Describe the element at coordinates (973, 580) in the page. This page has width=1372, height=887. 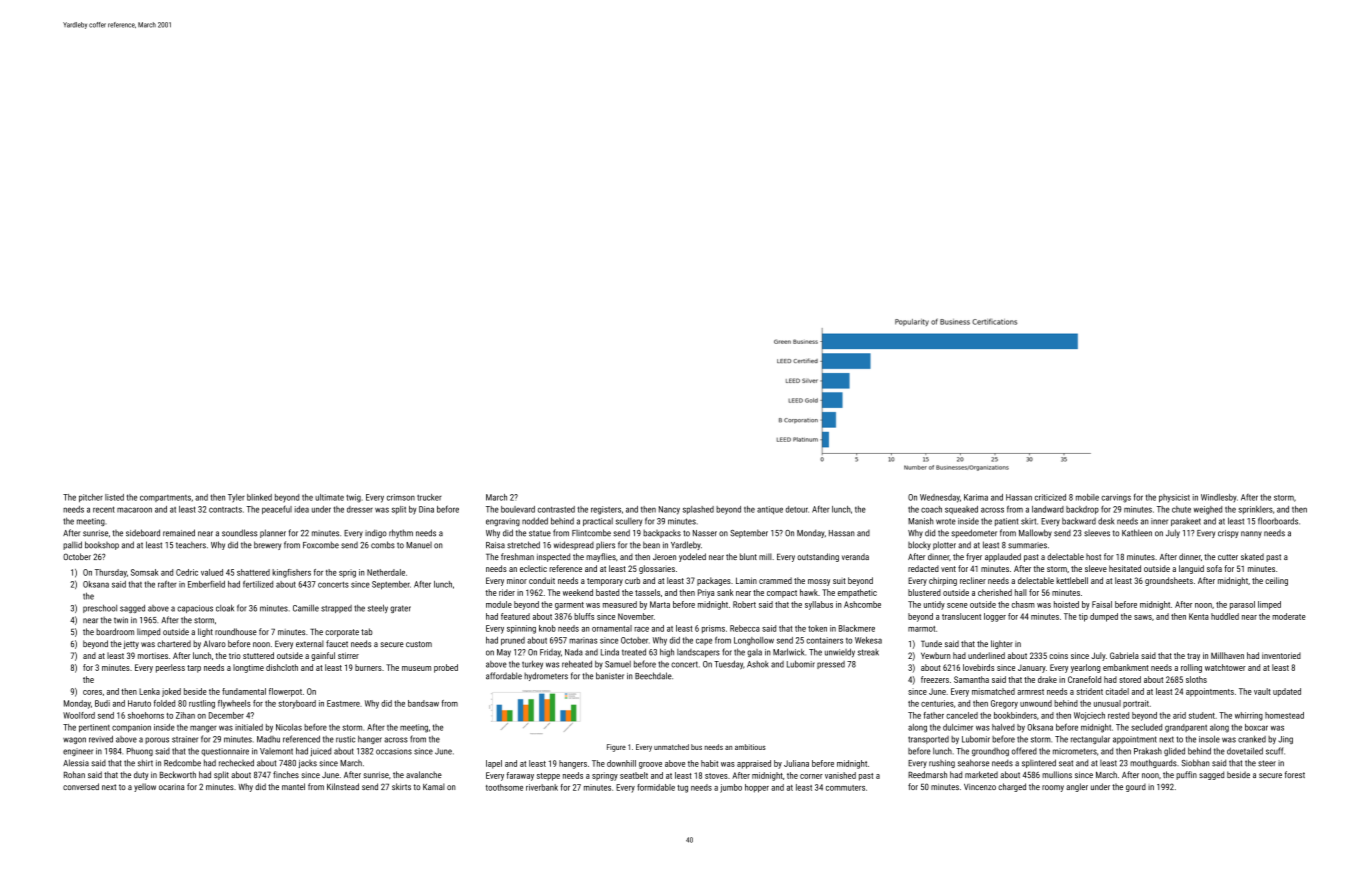
I see `recliner` at that location.
